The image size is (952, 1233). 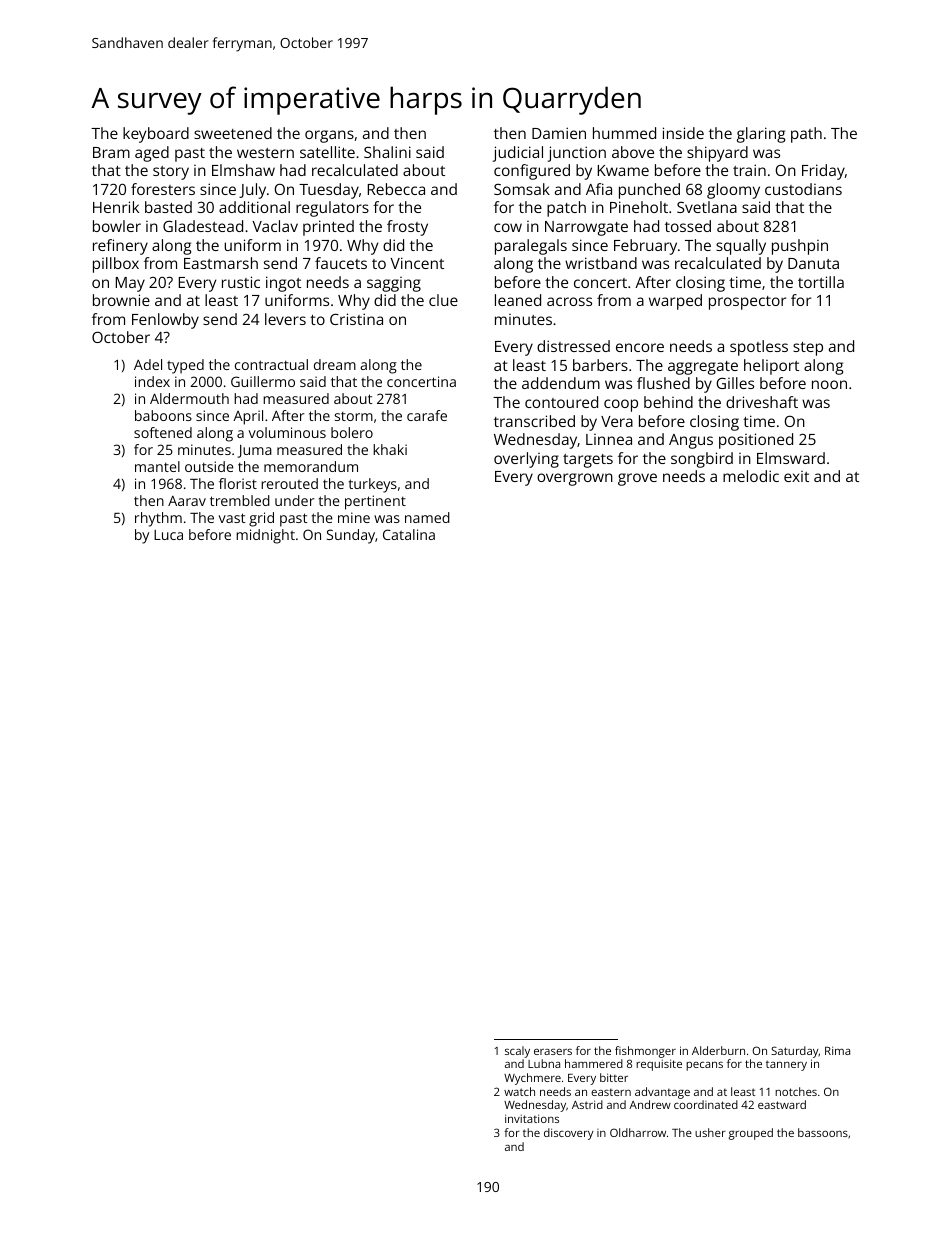 What do you see at coordinates (157, 466) in the image?
I see `mantel` at bounding box center [157, 466].
